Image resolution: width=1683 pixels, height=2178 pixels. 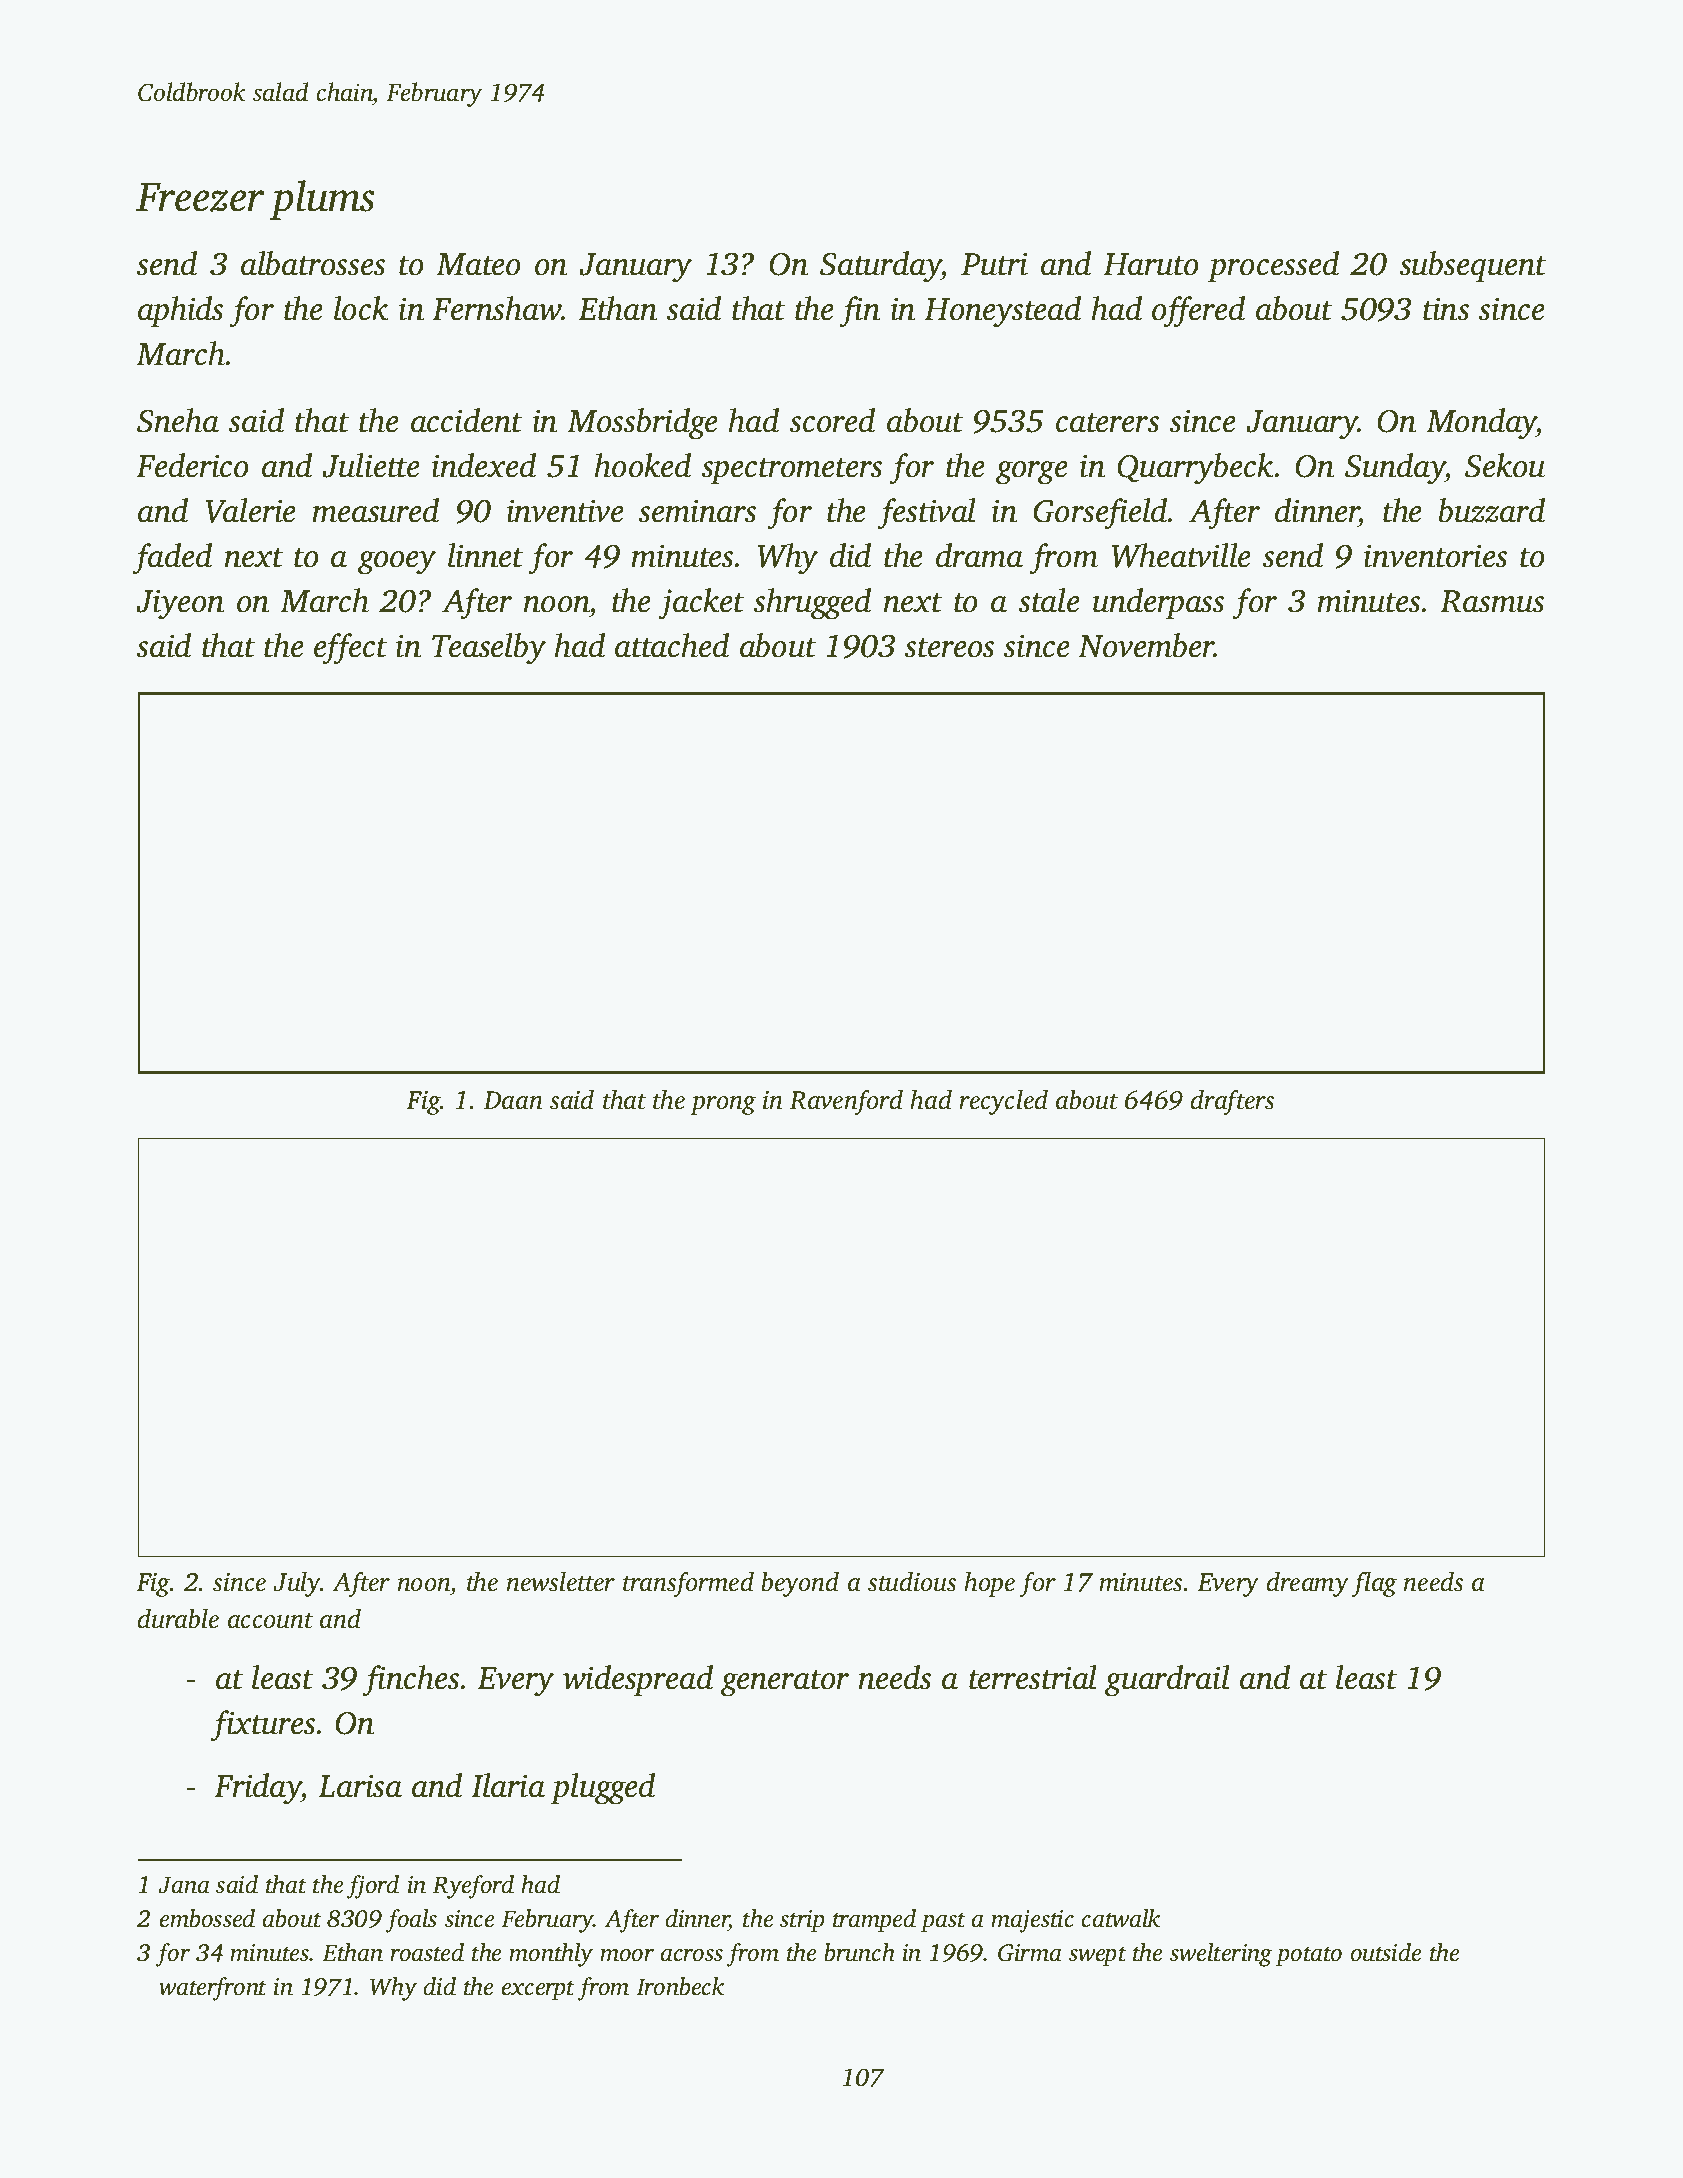 I want to click on flag, so click(x=1374, y=1584).
